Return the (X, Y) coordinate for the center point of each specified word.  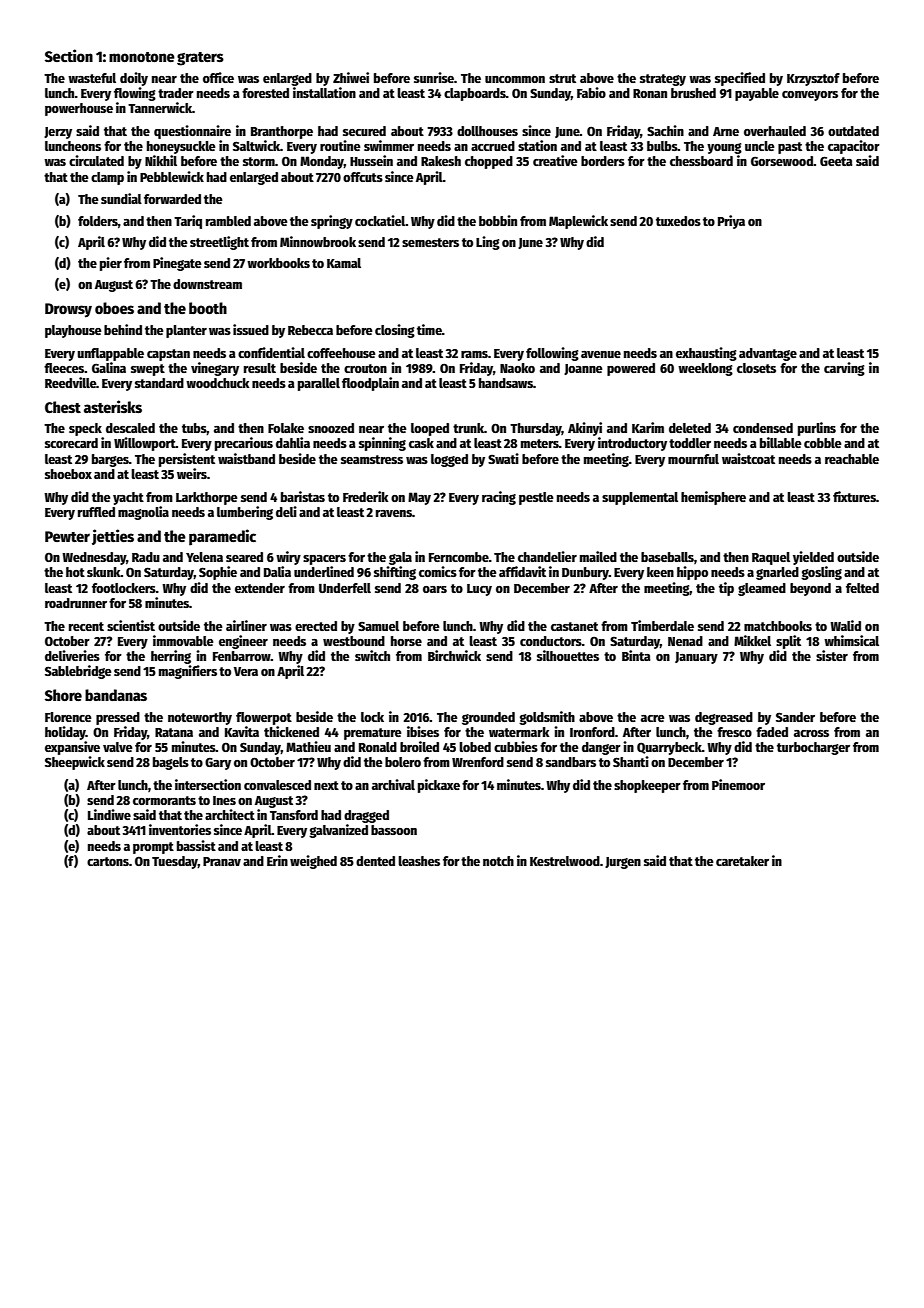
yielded (813, 558)
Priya (731, 222)
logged (449, 460)
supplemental (640, 498)
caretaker (742, 861)
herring (171, 657)
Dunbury (585, 573)
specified (740, 79)
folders (98, 221)
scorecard (71, 443)
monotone (142, 57)
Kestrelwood (565, 861)
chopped (489, 162)
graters (200, 59)
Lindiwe (109, 814)
